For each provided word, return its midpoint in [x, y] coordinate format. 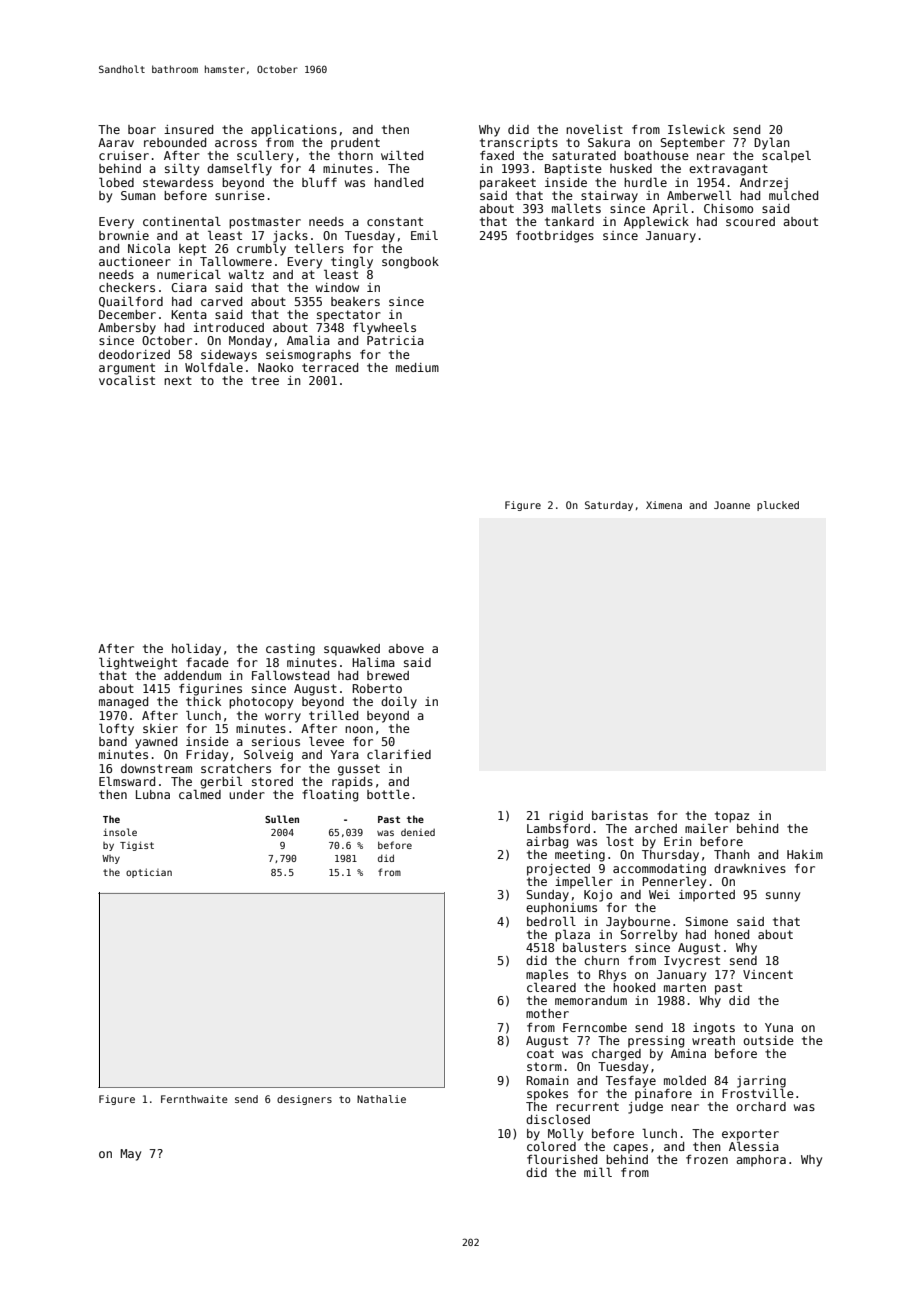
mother [547, 1013]
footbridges [555, 237]
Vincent [768, 974]
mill [598, 1172]
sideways [229, 356]
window [337, 287]
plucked [778, 506]
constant [395, 221]
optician [149, 873]
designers [304, 1100]
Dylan [772, 144]
